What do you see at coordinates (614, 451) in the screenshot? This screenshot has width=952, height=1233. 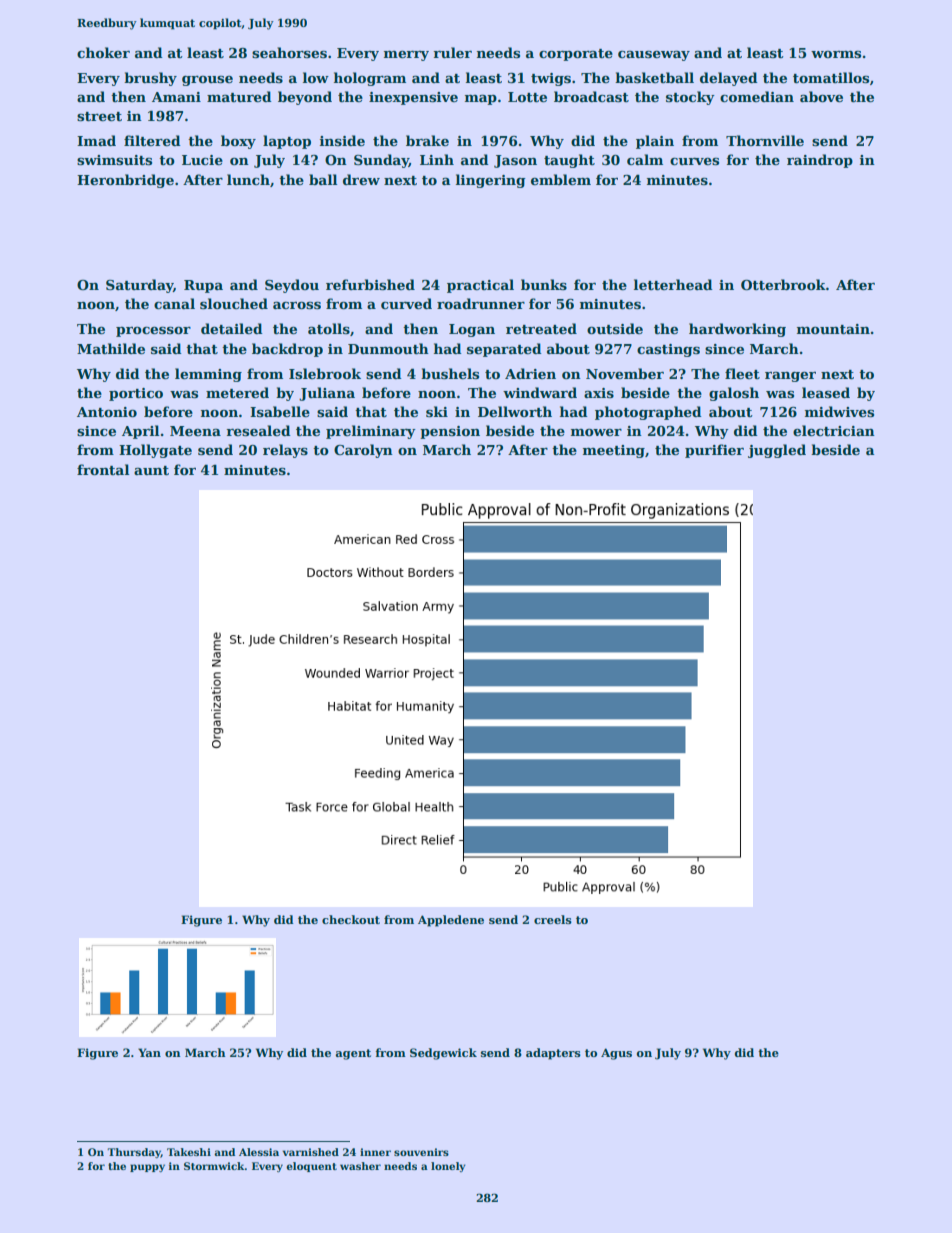 I see `meeting` at bounding box center [614, 451].
